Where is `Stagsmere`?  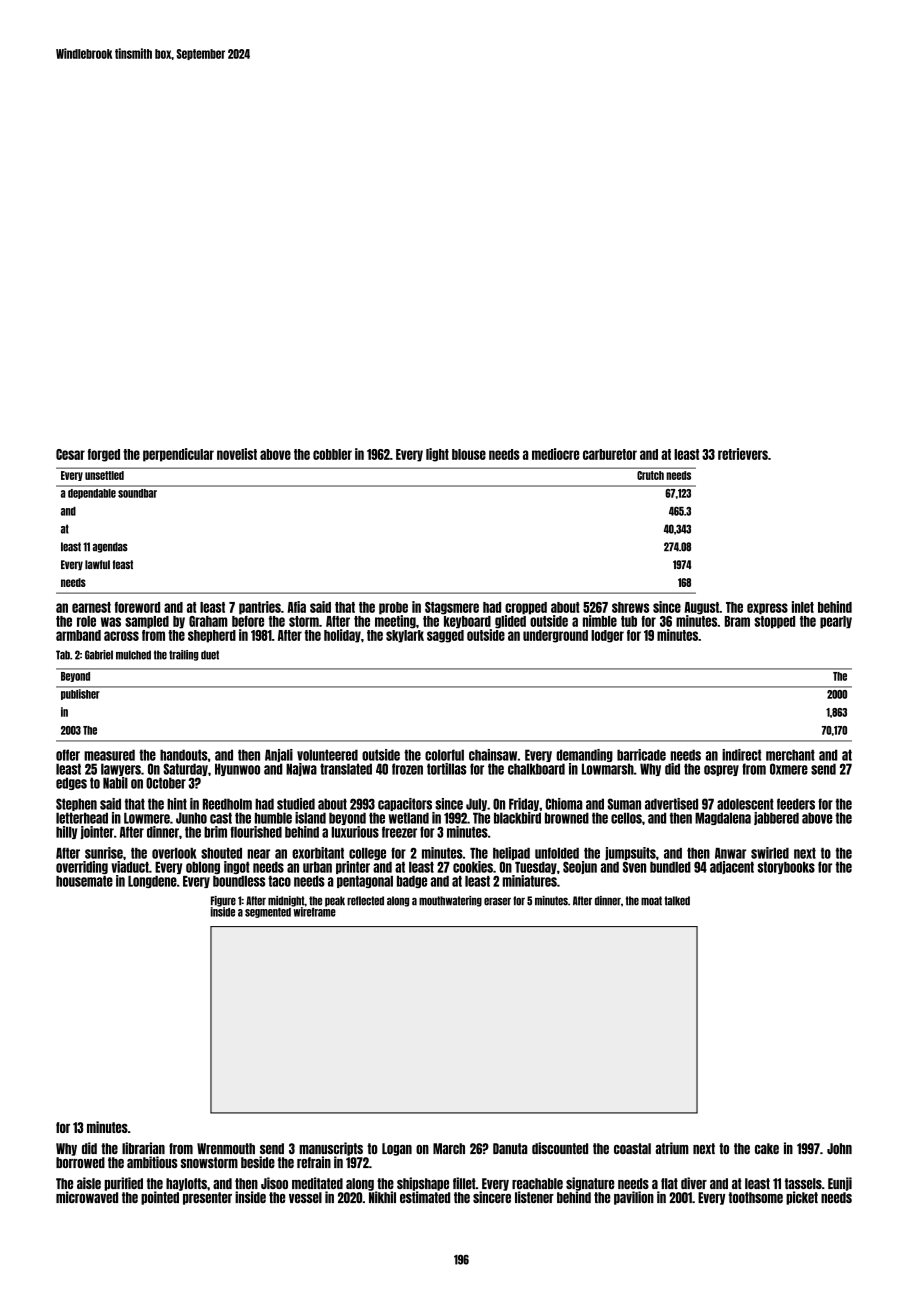 Stagsmere is located at coordinates (452, 608).
